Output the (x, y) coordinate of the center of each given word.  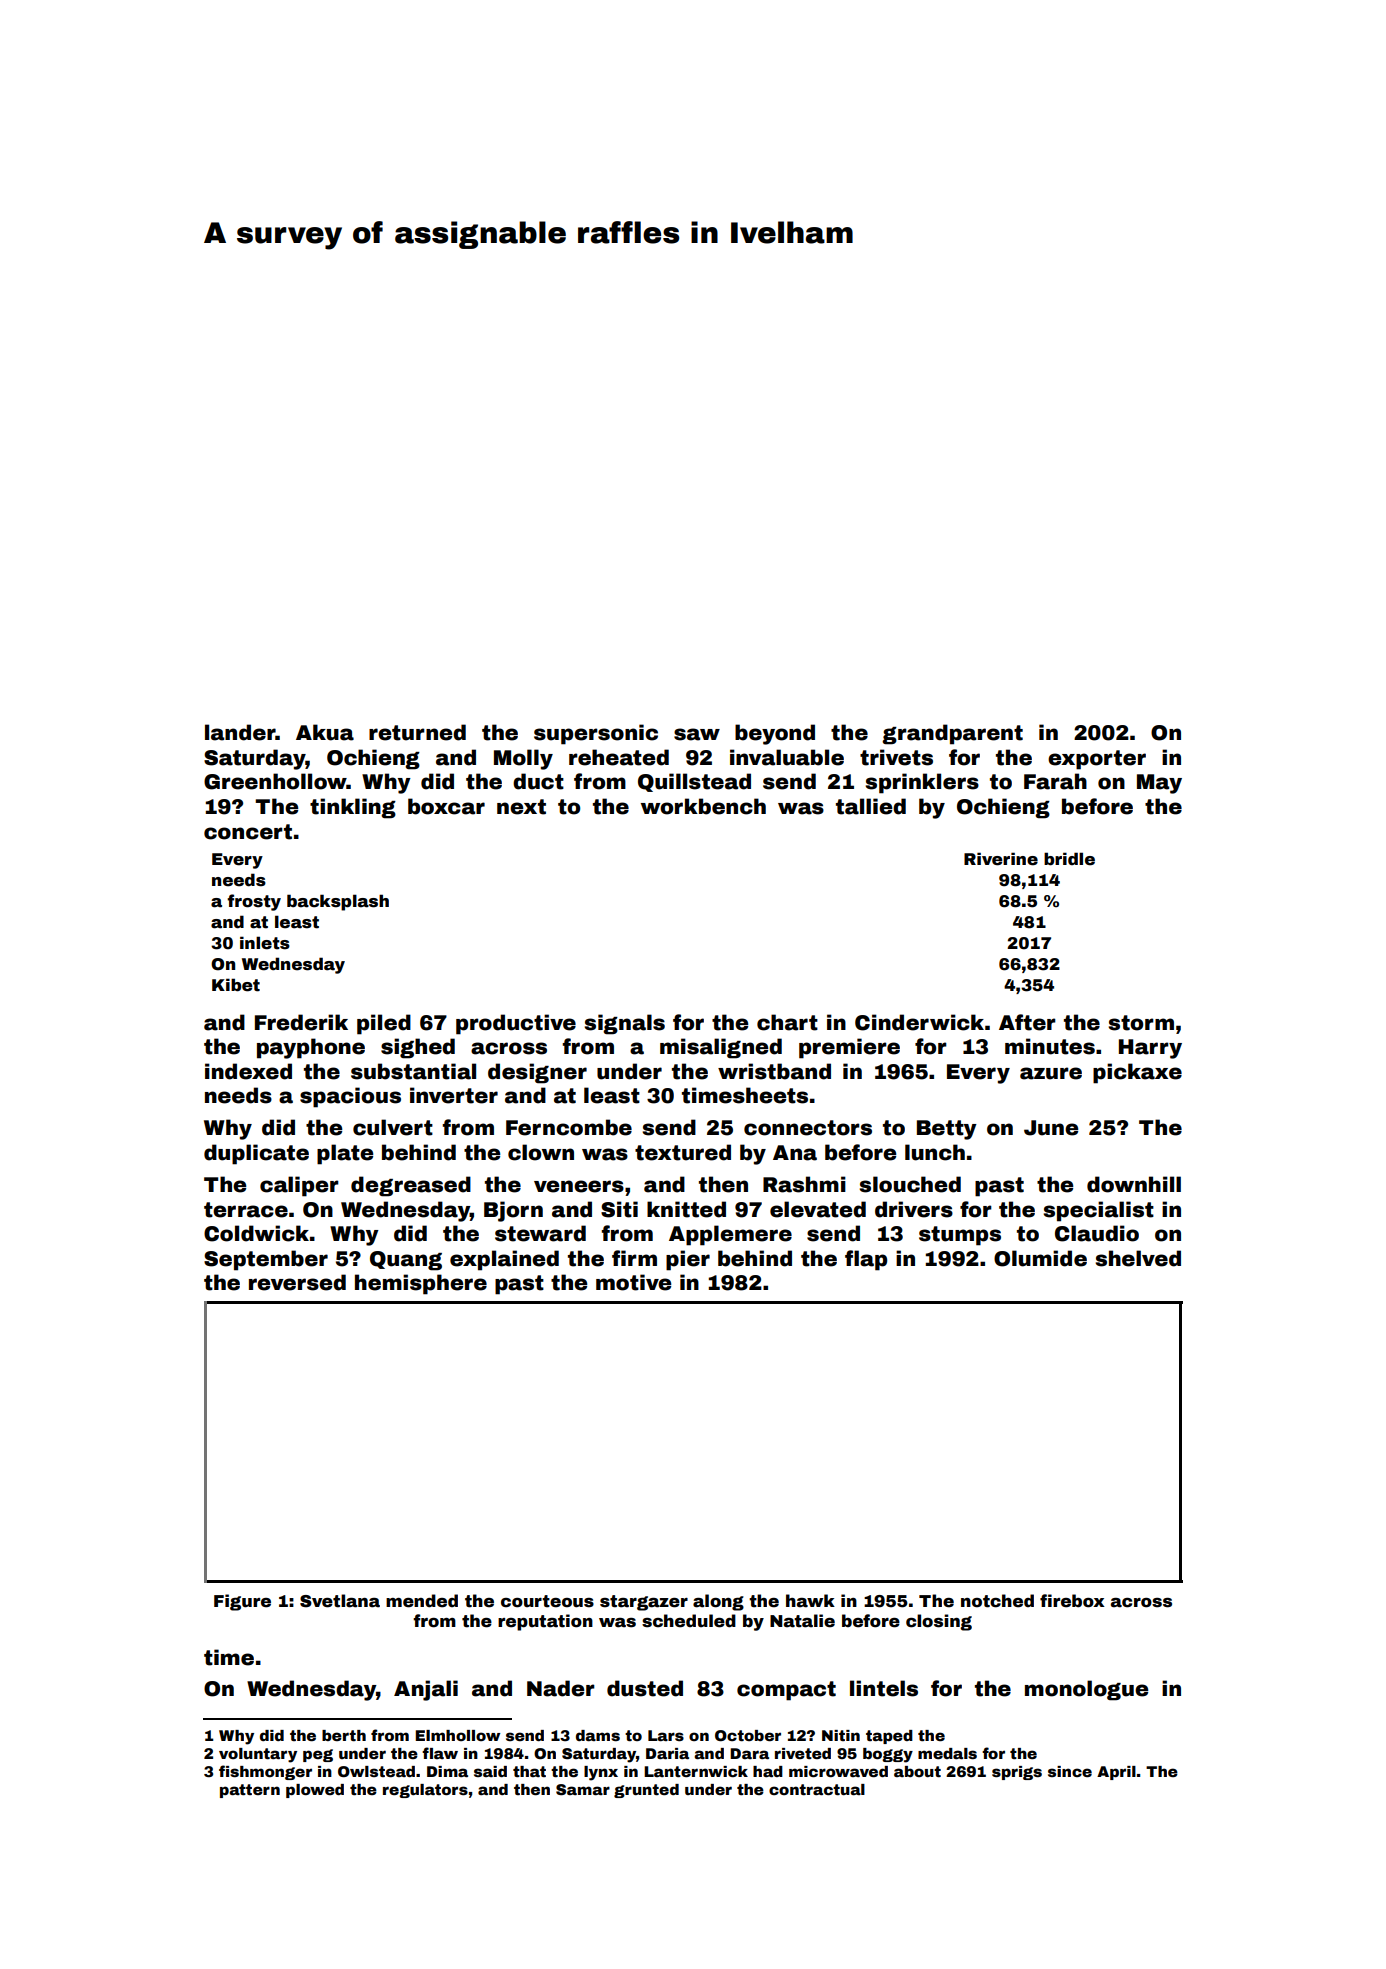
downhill (1134, 1184)
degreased (411, 1186)
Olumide (1040, 1258)
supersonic (596, 734)
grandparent (952, 734)
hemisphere (421, 1284)
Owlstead (376, 1771)
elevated (818, 1209)
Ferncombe (569, 1127)
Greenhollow (275, 781)
